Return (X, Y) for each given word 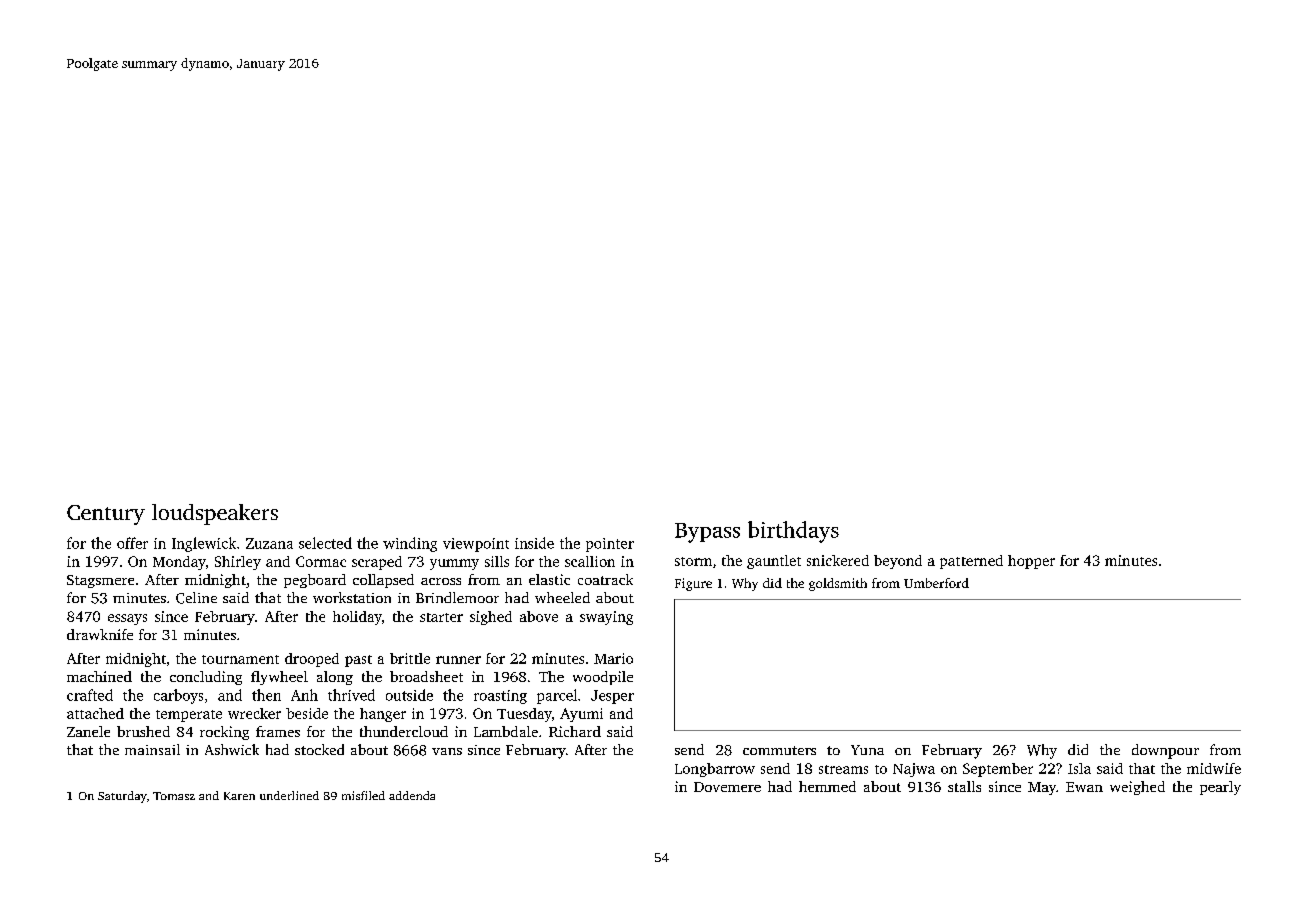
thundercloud (404, 731)
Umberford (936, 583)
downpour (1165, 751)
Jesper (612, 697)
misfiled (363, 795)
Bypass (707, 533)
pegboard (315, 581)
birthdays (793, 532)
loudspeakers (215, 514)
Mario (613, 658)
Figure (693, 584)
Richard (575, 731)
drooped (312, 660)
